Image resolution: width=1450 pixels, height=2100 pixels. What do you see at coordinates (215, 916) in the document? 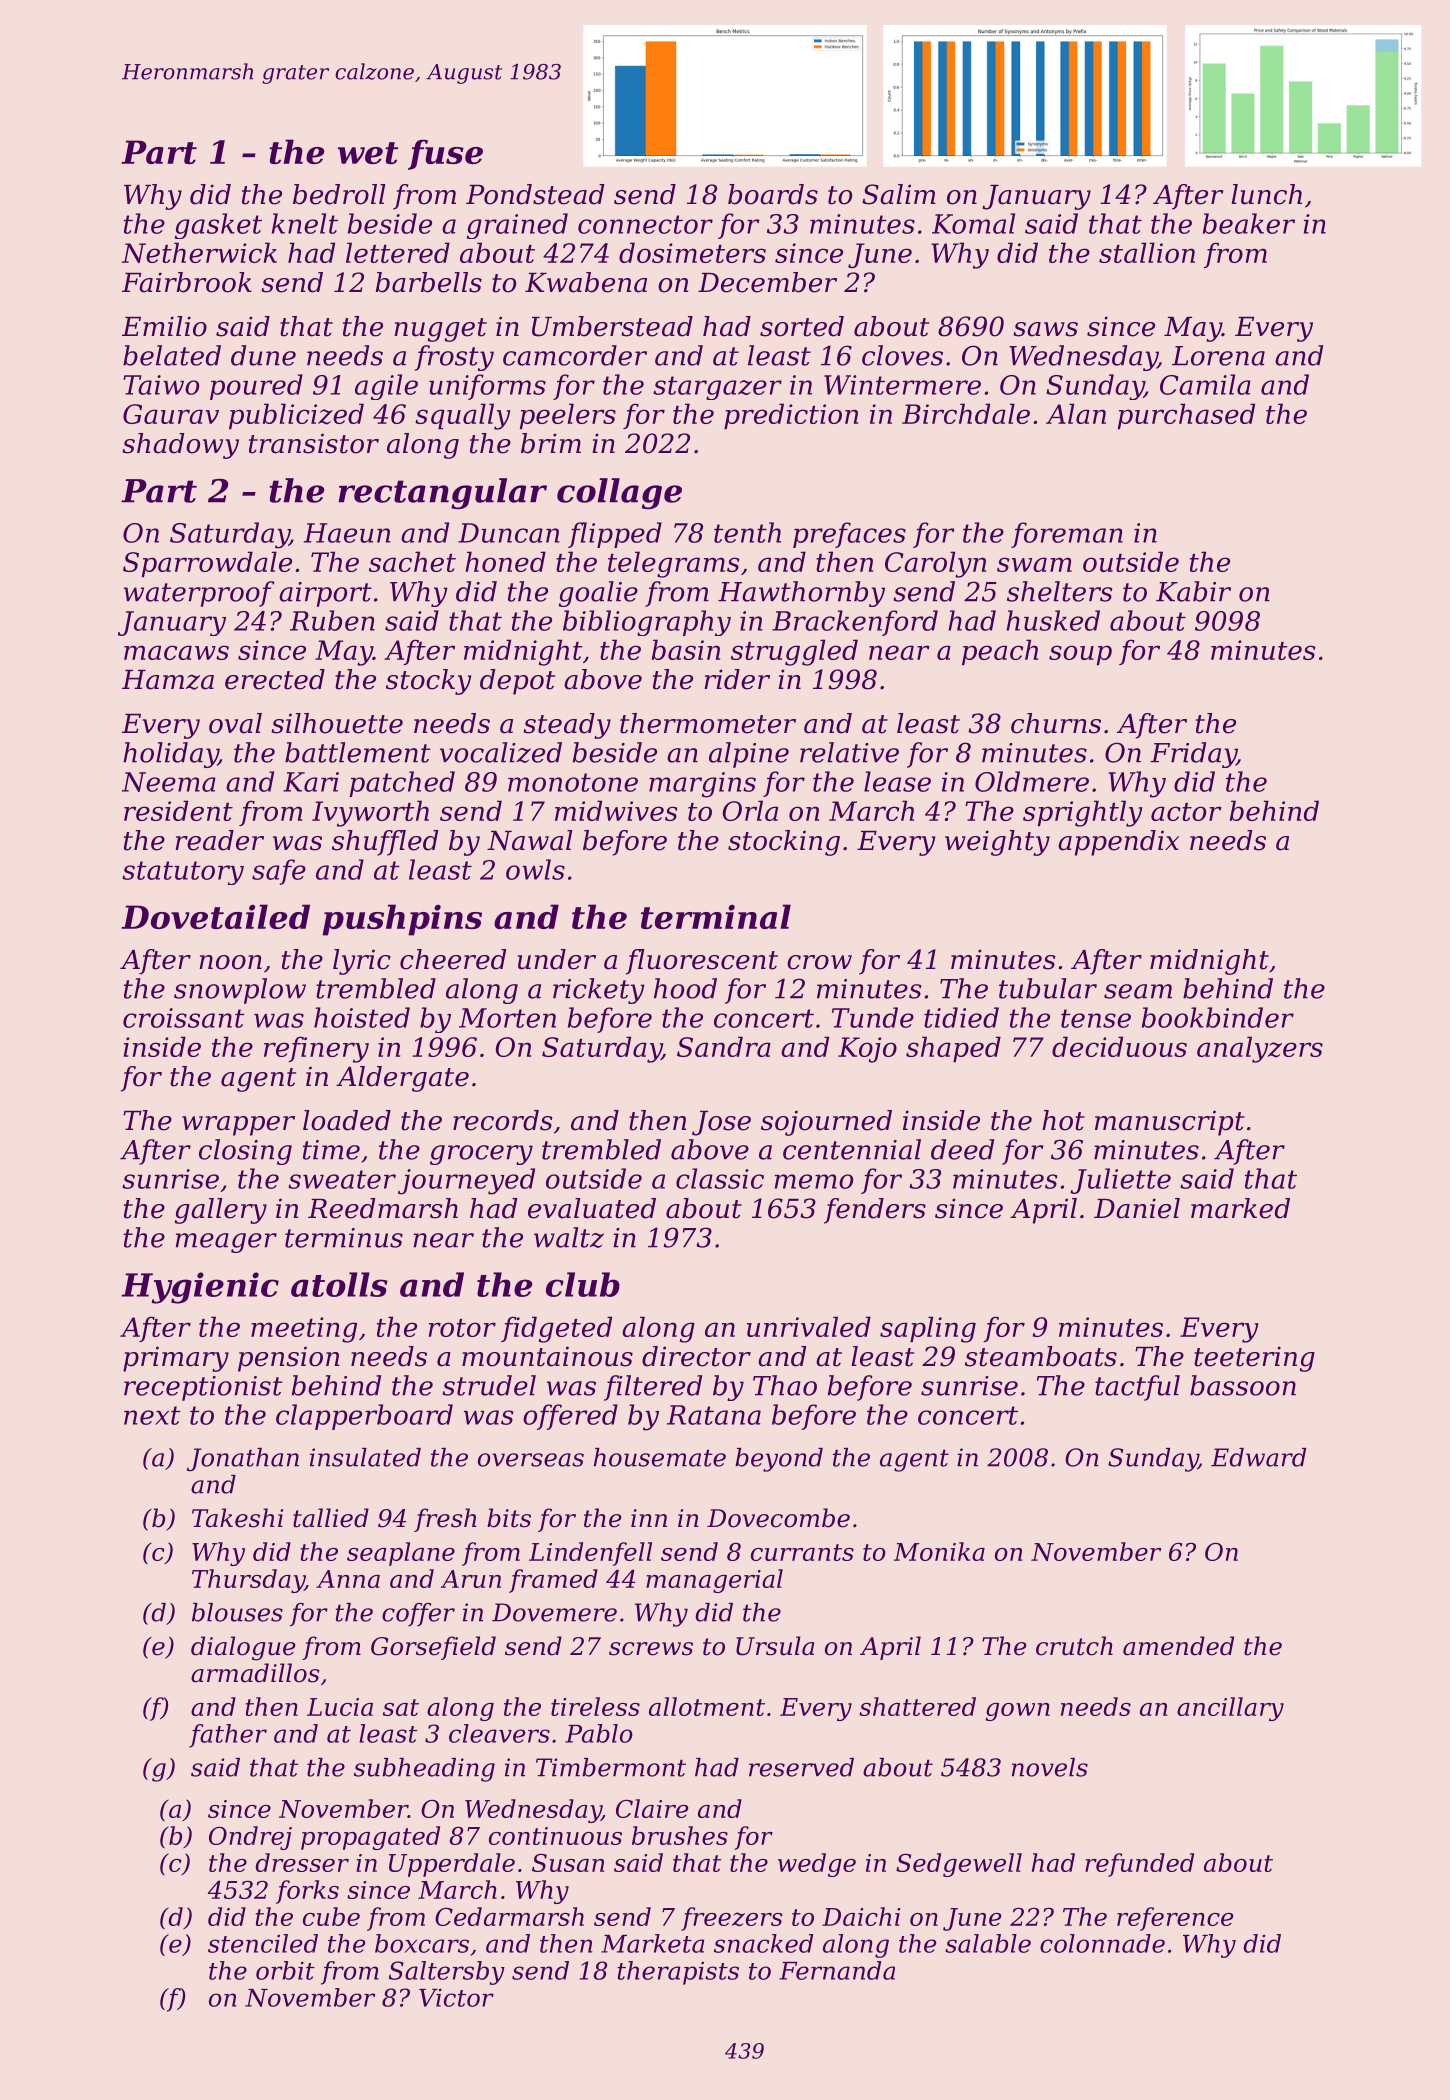
I see `Dovetailed` at bounding box center [215, 916].
